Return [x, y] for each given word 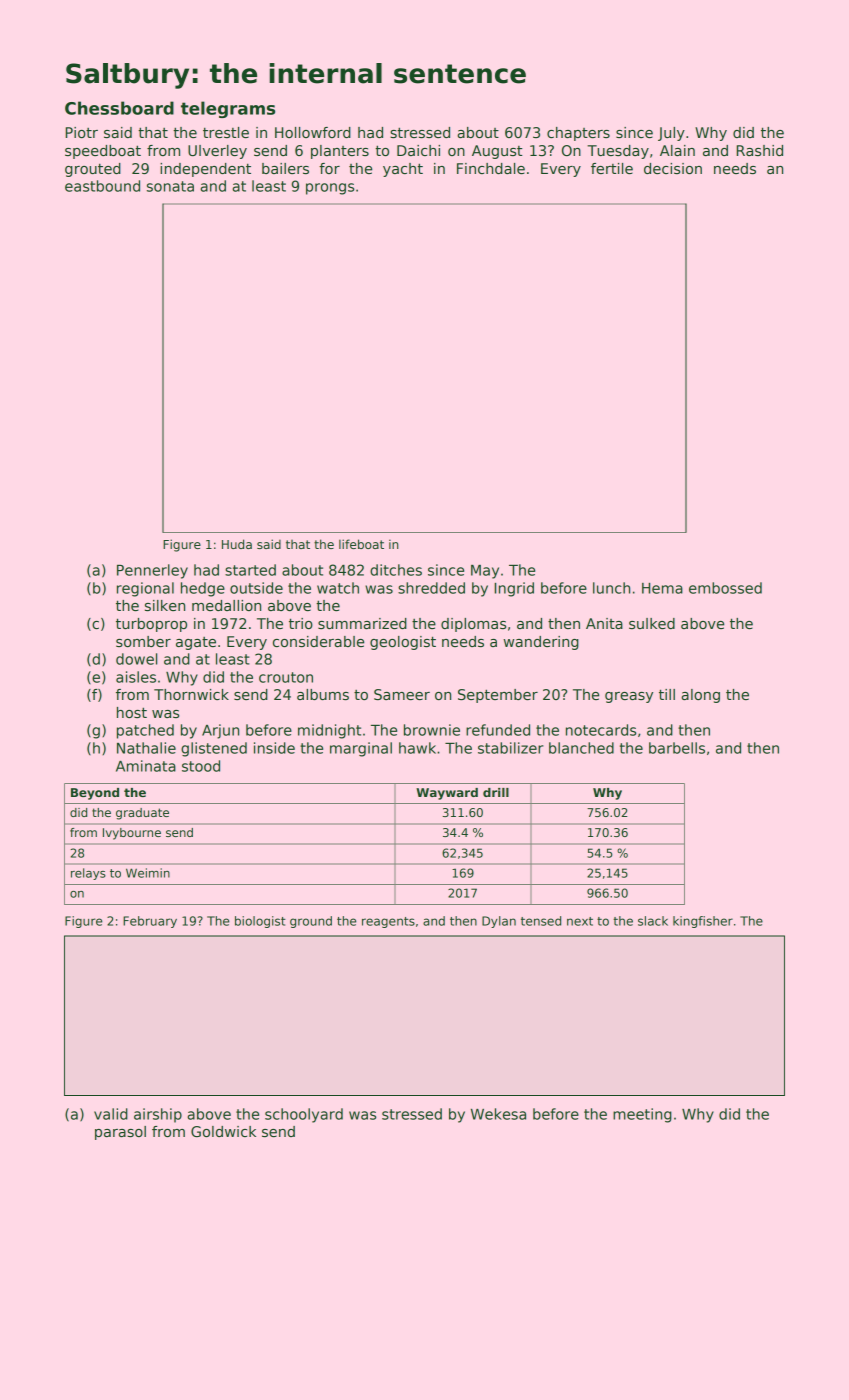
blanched [581, 748]
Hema [662, 588]
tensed [541, 921]
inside [274, 748]
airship [158, 1115]
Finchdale [491, 168]
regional [145, 589]
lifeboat [361, 544]
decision [673, 168]
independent [205, 170]
